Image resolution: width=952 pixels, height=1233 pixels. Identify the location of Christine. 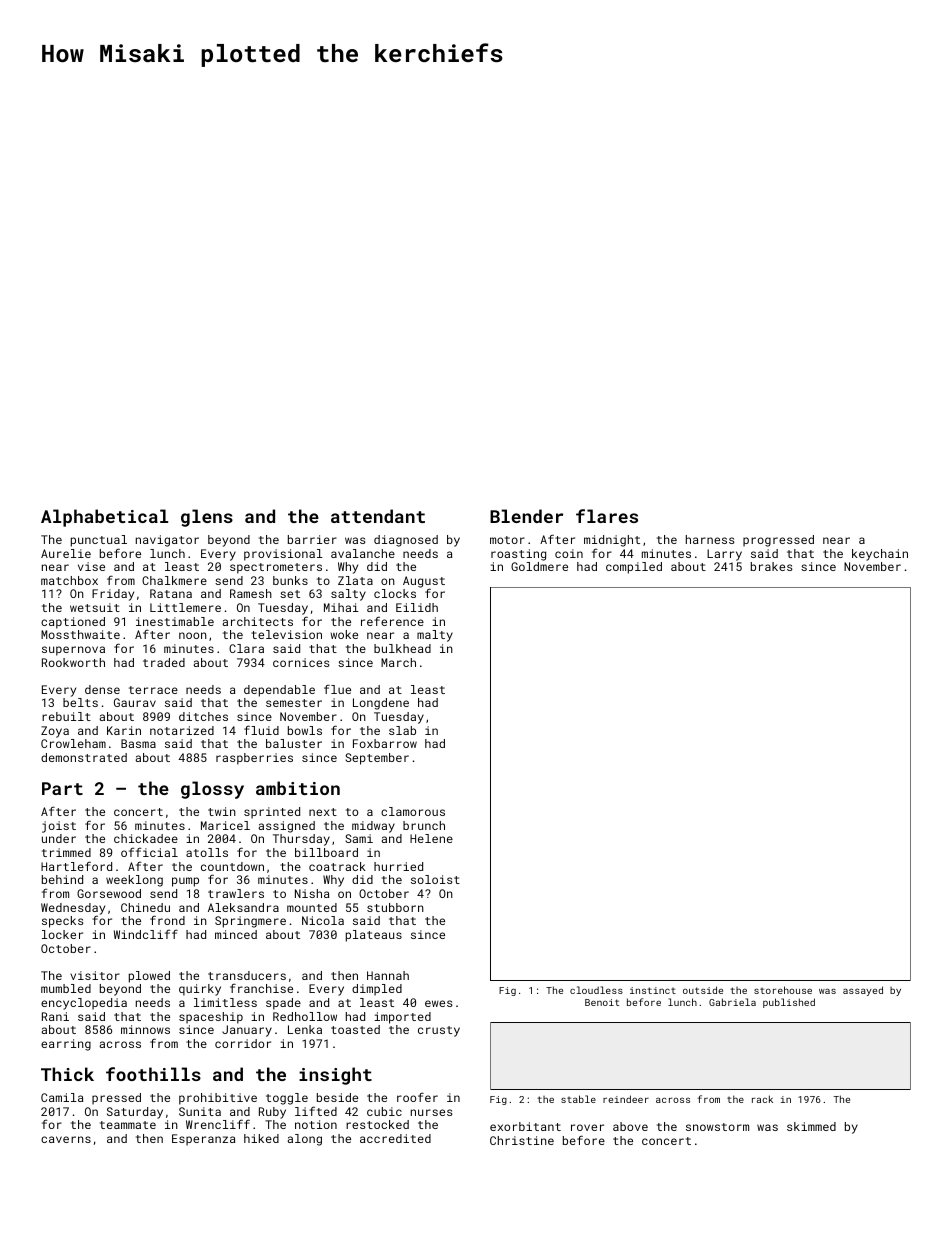
(522, 1140).
